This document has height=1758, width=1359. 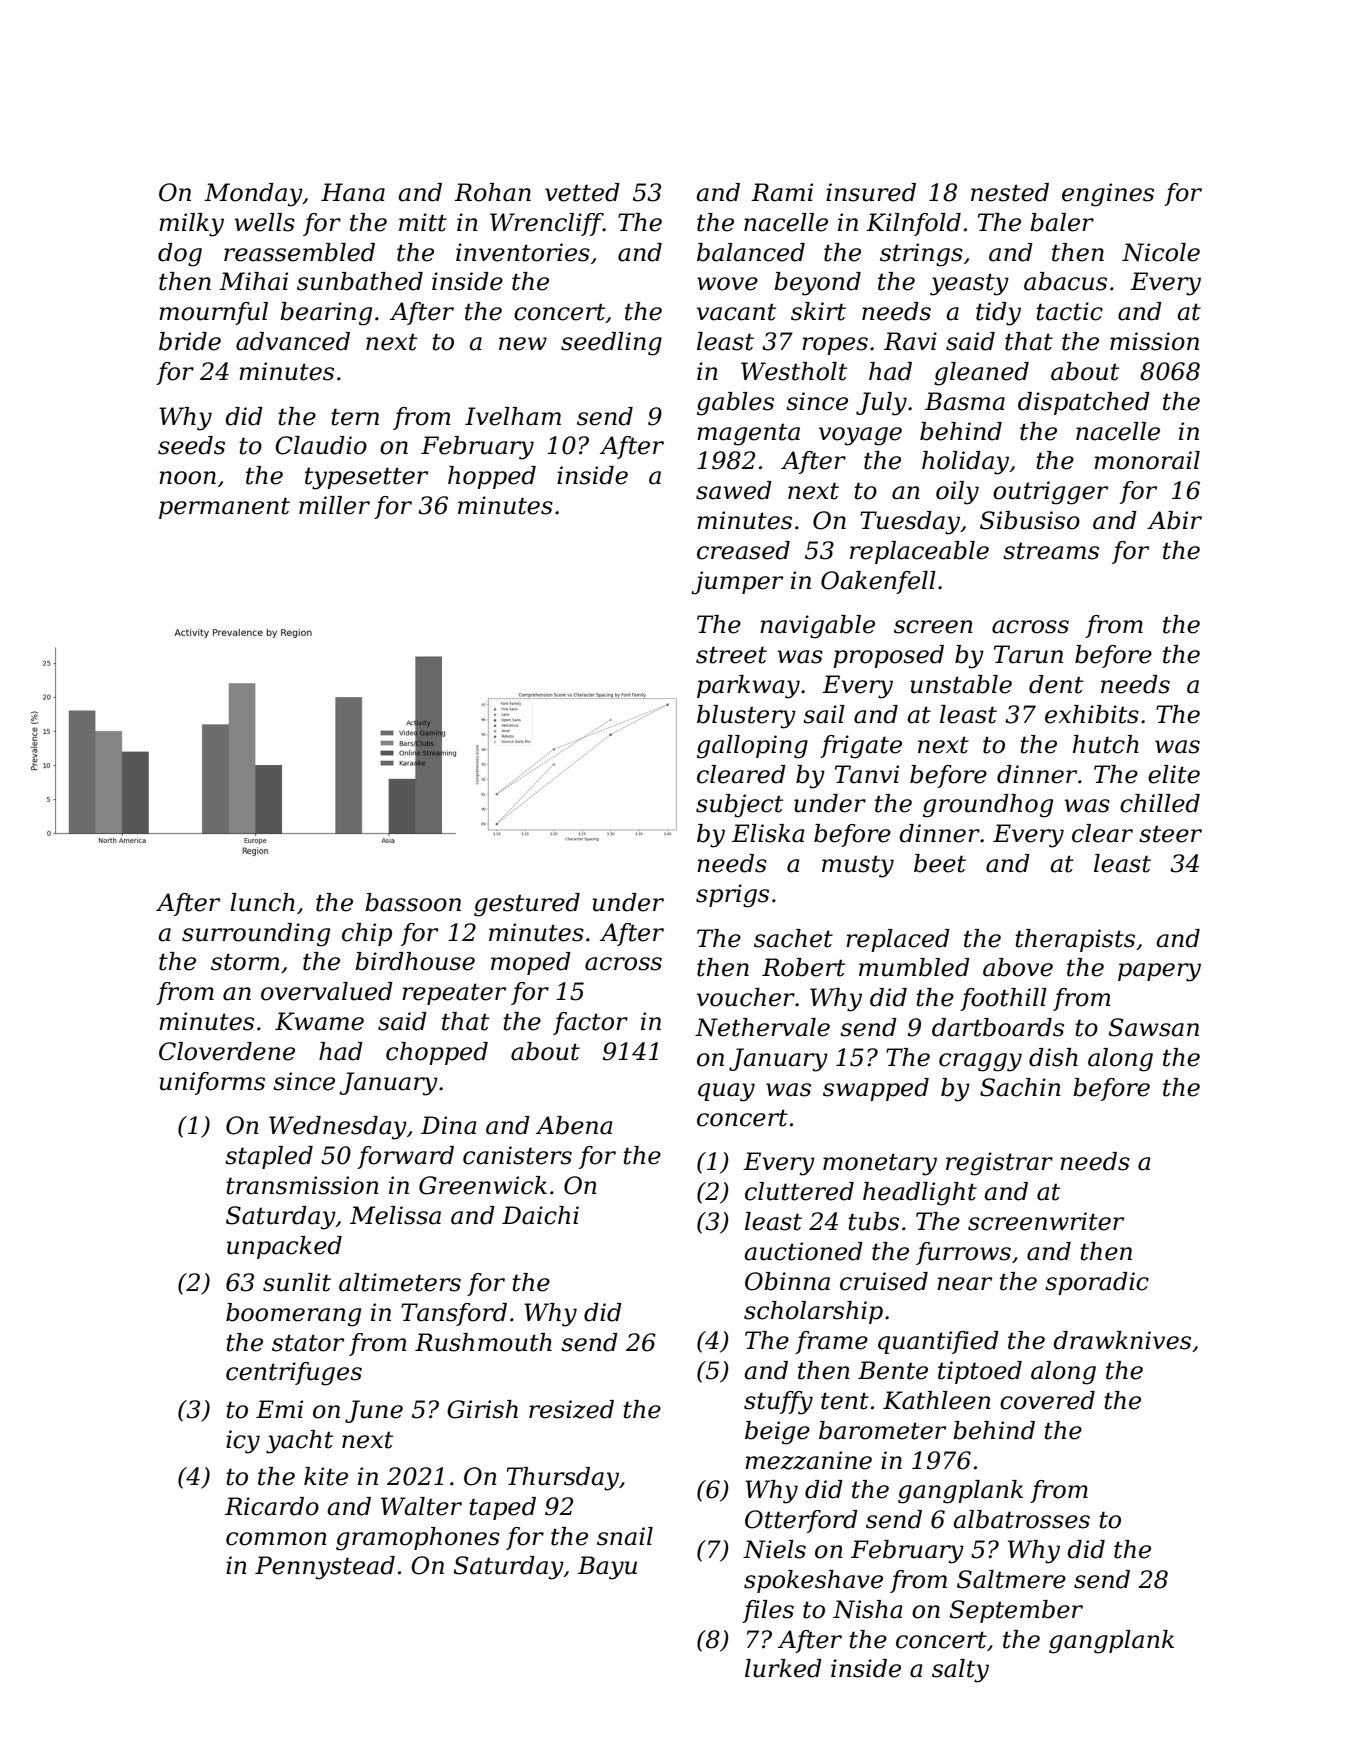 I want to click on Robert, so click(x=803, y=967).
